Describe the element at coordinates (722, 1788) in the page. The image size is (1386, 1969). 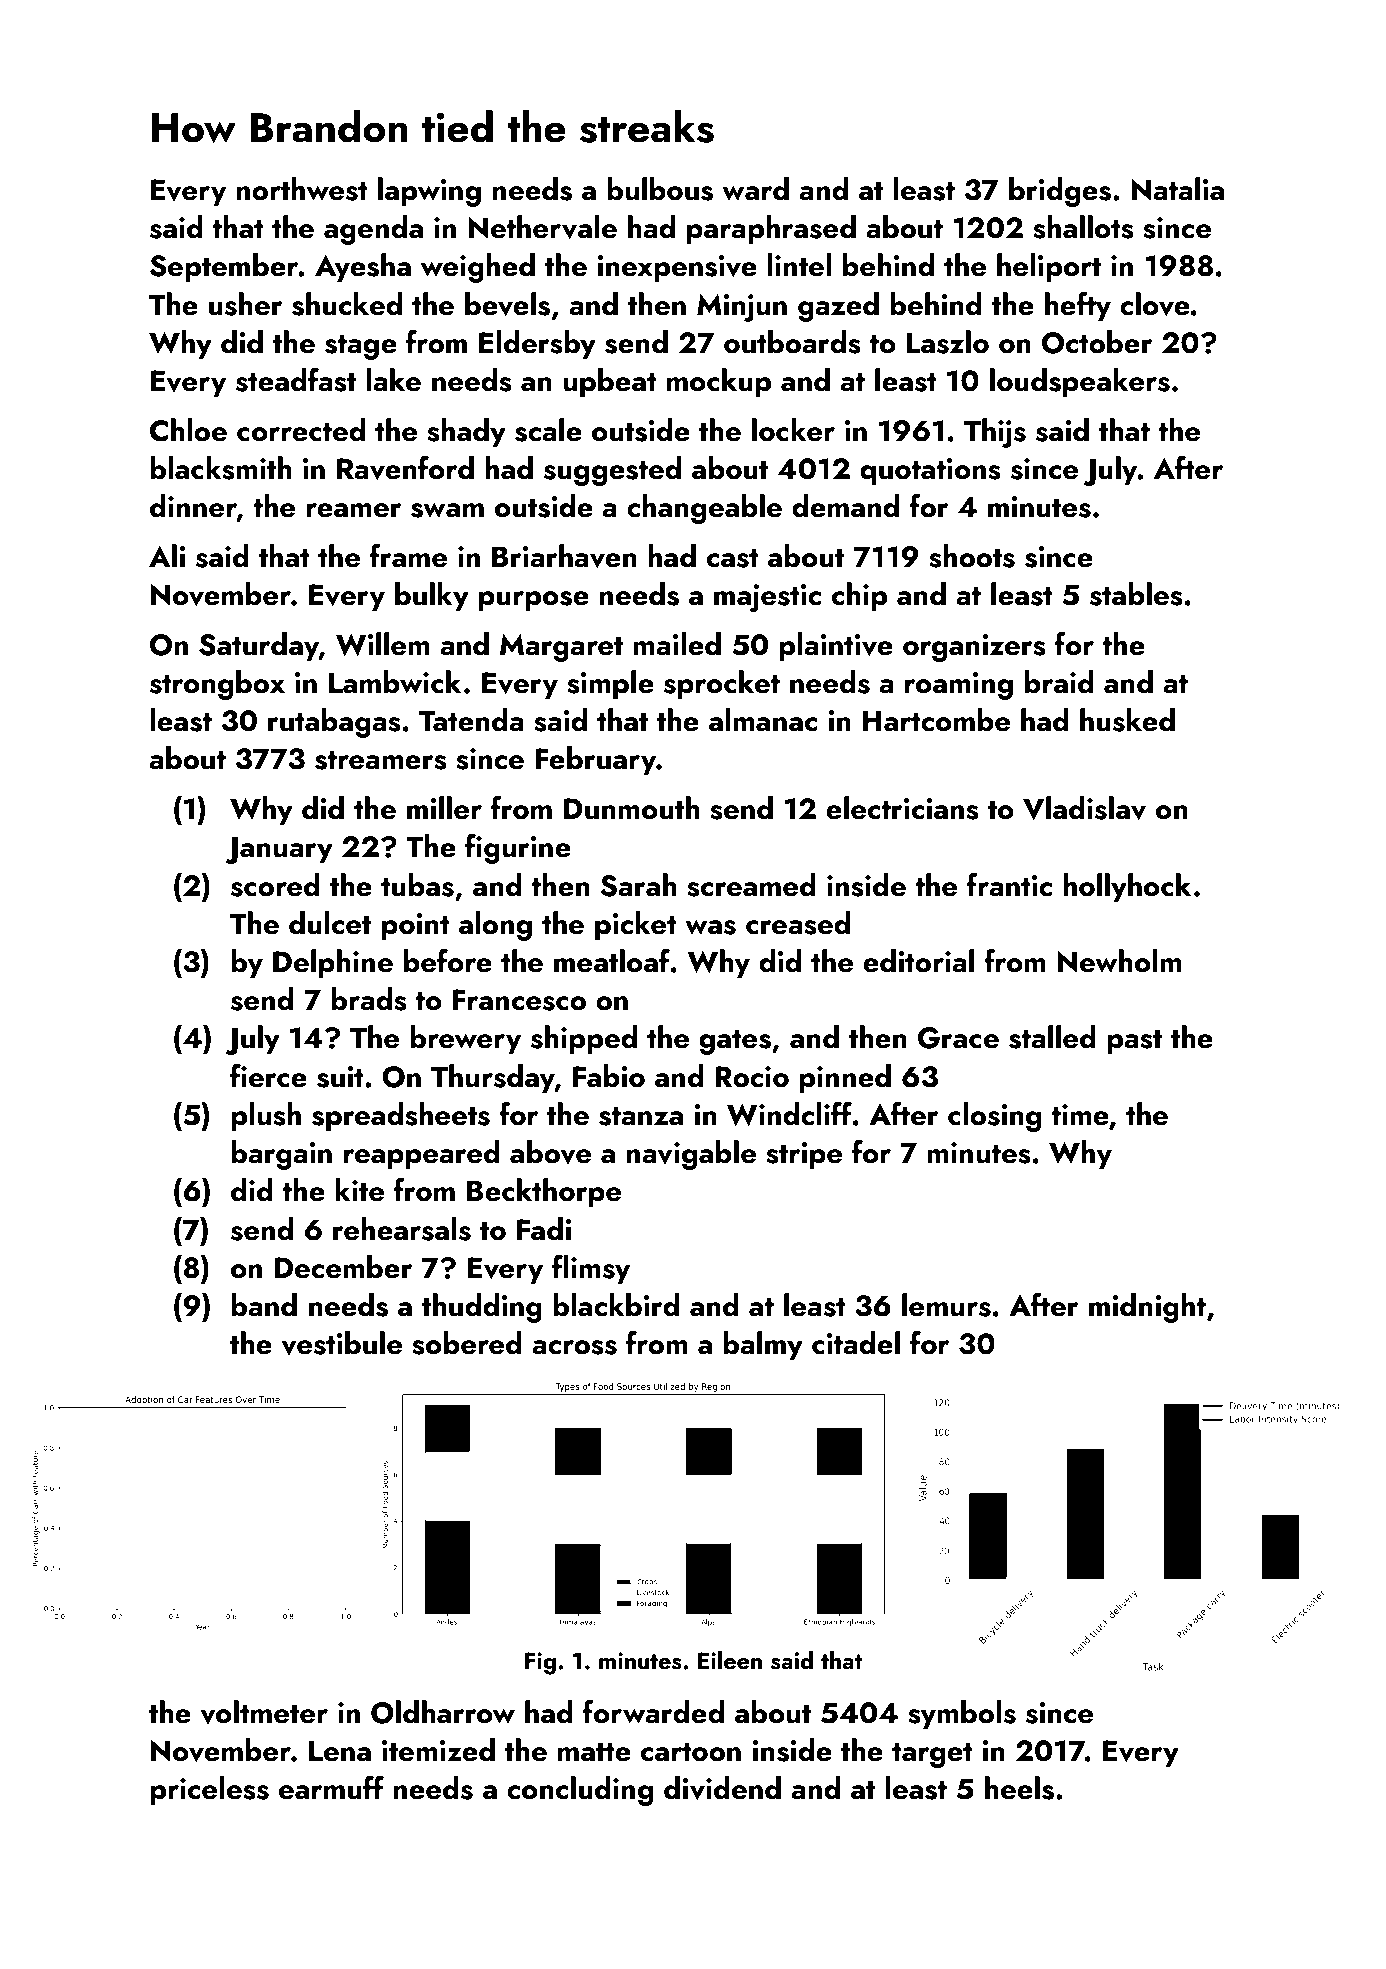
I see `dividend` at that location.
